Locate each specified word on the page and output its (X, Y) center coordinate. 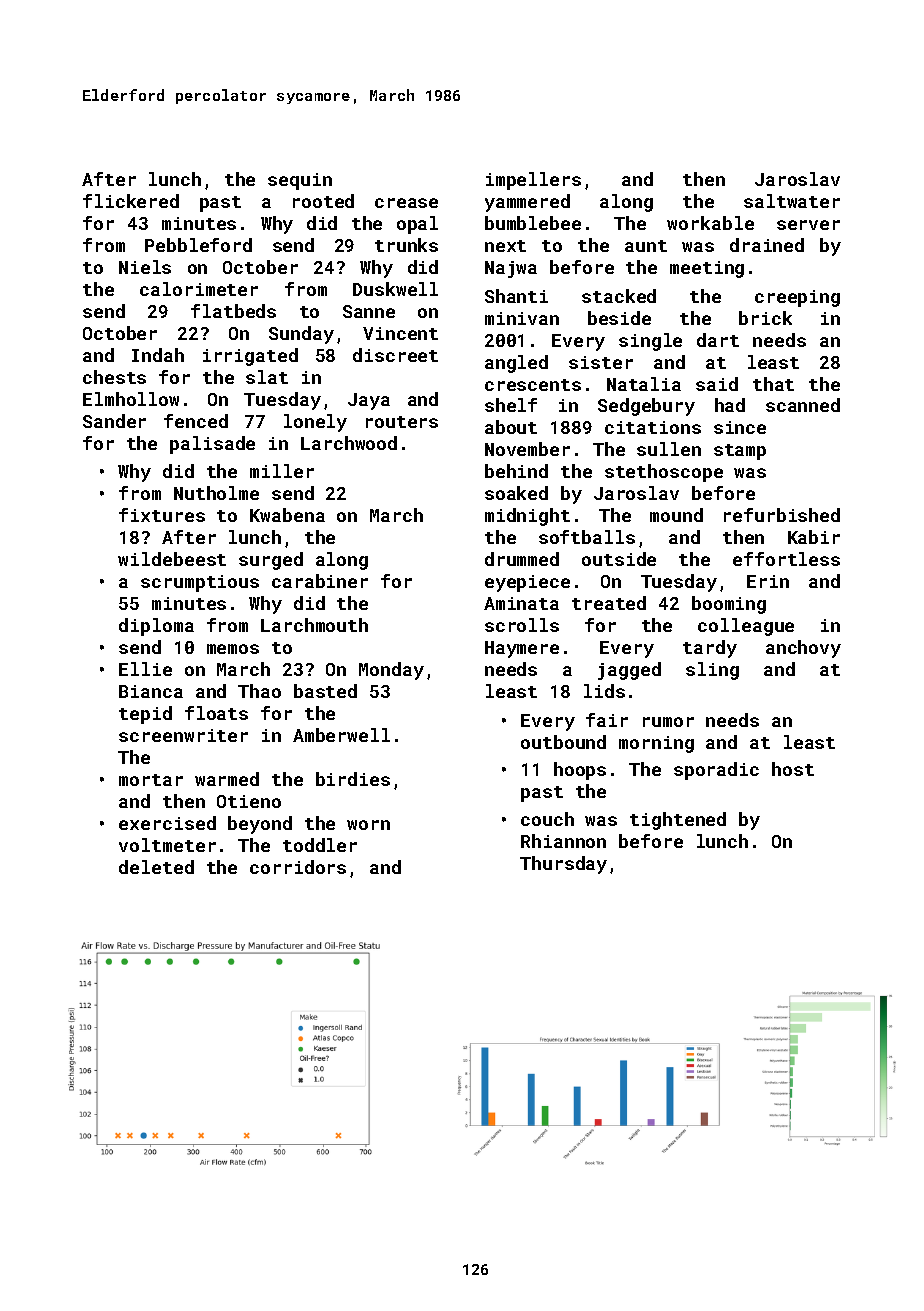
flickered (131, 201)
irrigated (250, 357)
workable (710, 223)
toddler (320, 845)
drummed (522, 559)
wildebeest (172, 559)
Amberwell (341, 735)
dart (718, 340)
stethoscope (664, 473)
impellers (533, 181)
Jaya (369, 401)
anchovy (803, 649)
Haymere (522, 649)
